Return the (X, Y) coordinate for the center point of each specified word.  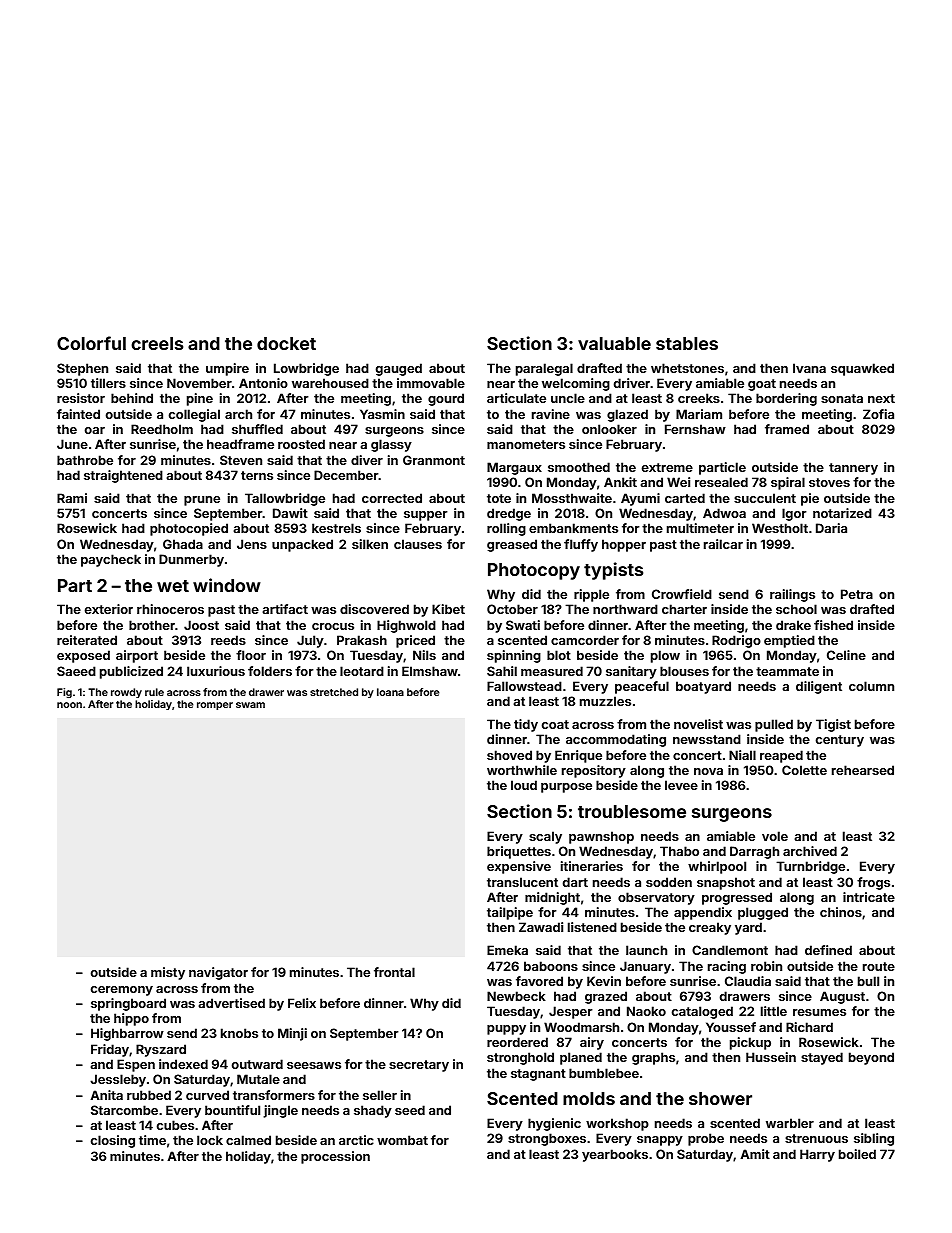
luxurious (216, 671)
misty (168, 973)
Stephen (82, 369)
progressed (737, 898)
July (310, 641)
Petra (857, 594)
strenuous (816, 1138)
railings (792, 595)
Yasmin (382, 414)
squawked (862, 369)
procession (335, 1157)
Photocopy (534, 571)
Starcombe (124, 1110)
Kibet (448, 609)
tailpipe (510, 913)
